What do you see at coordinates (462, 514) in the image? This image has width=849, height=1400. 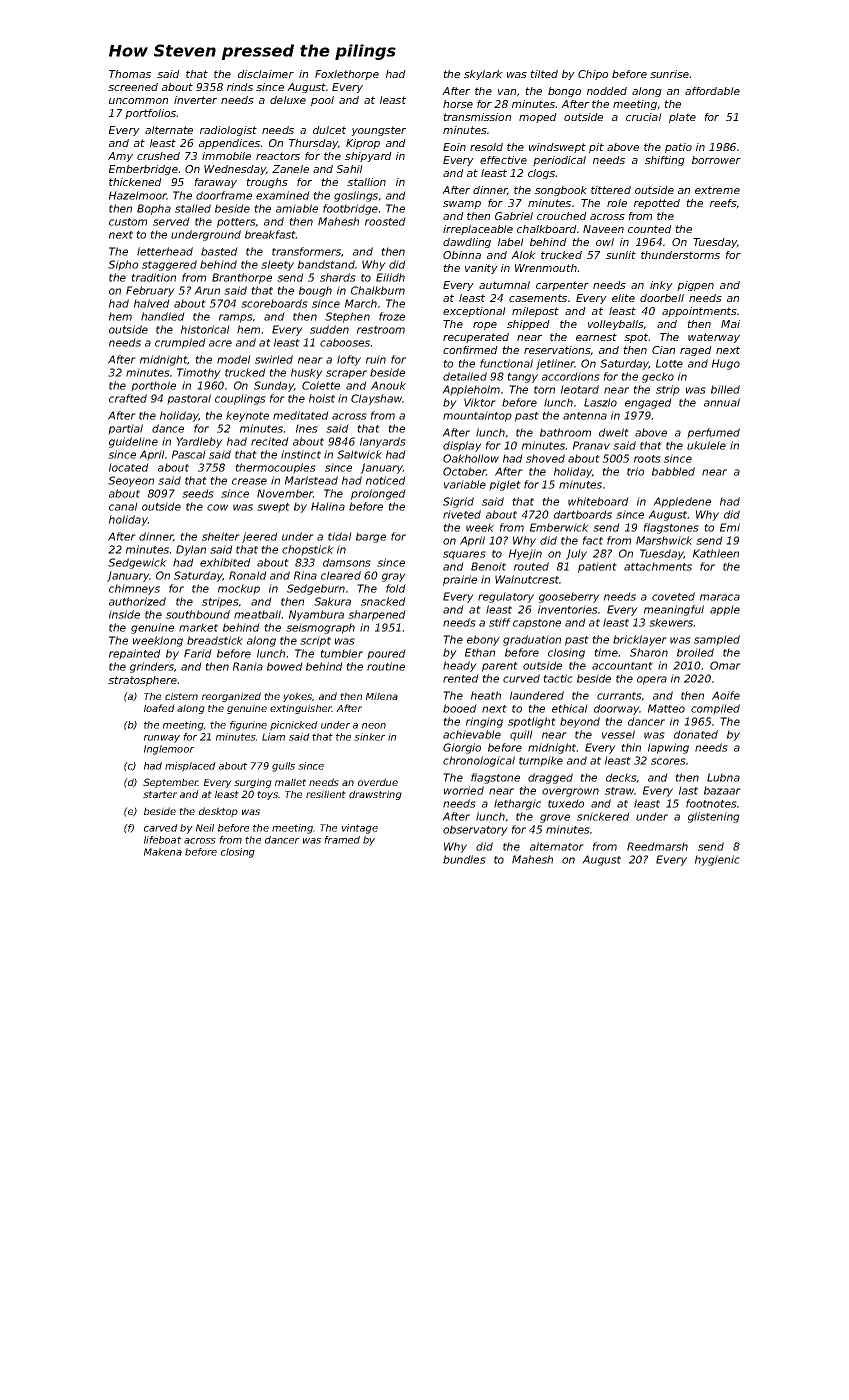 I see `riveted` at bounding box center [462, 514].
